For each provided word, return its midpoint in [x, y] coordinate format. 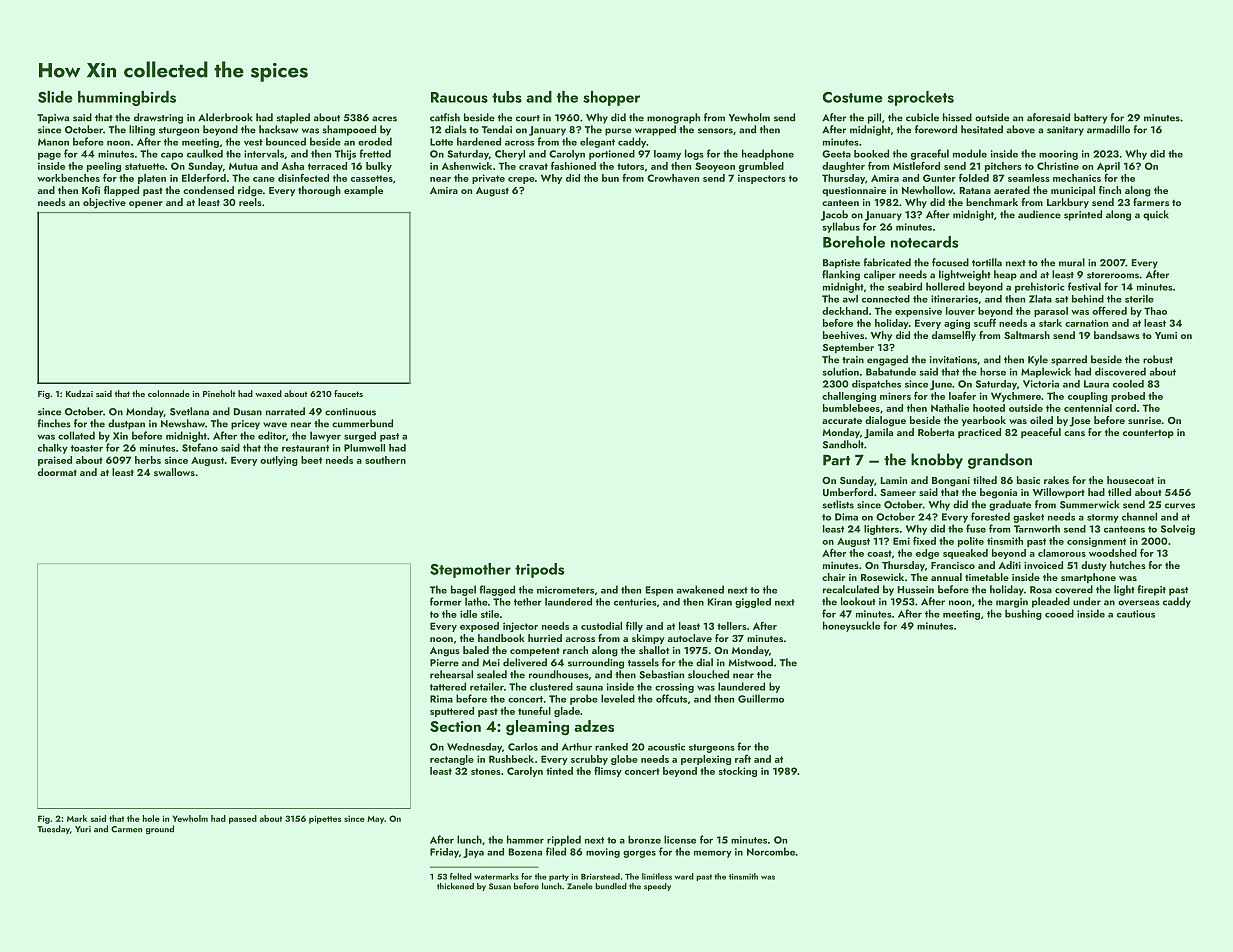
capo [172, 156]
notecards [924, 242]
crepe [521, 180]
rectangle [452, 760]
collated [76, 435]
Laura [1096, 384]
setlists [838, 504]
